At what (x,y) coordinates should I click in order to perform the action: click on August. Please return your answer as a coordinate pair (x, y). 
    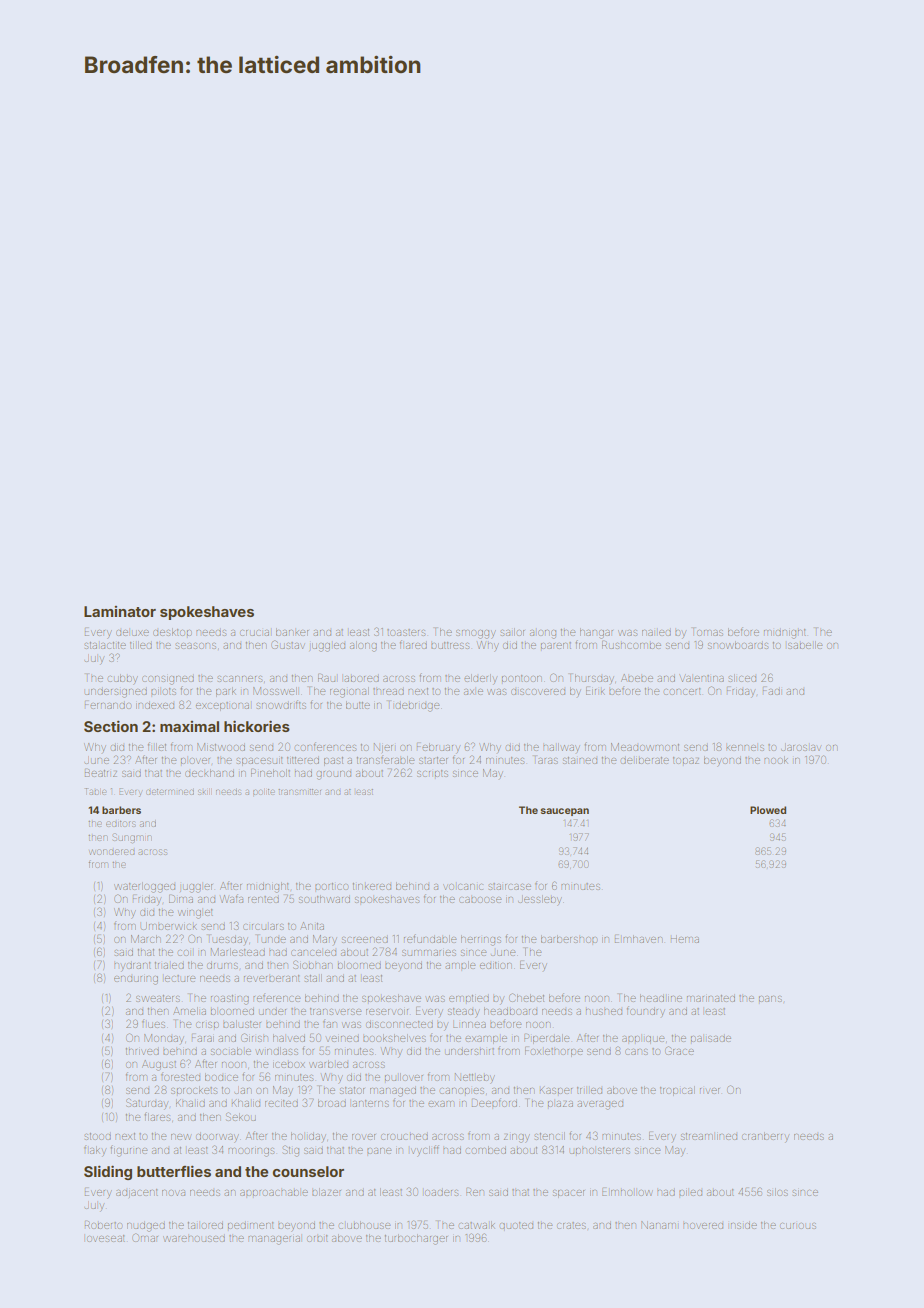
    Looking at the image, I should click on (159, 1065).
